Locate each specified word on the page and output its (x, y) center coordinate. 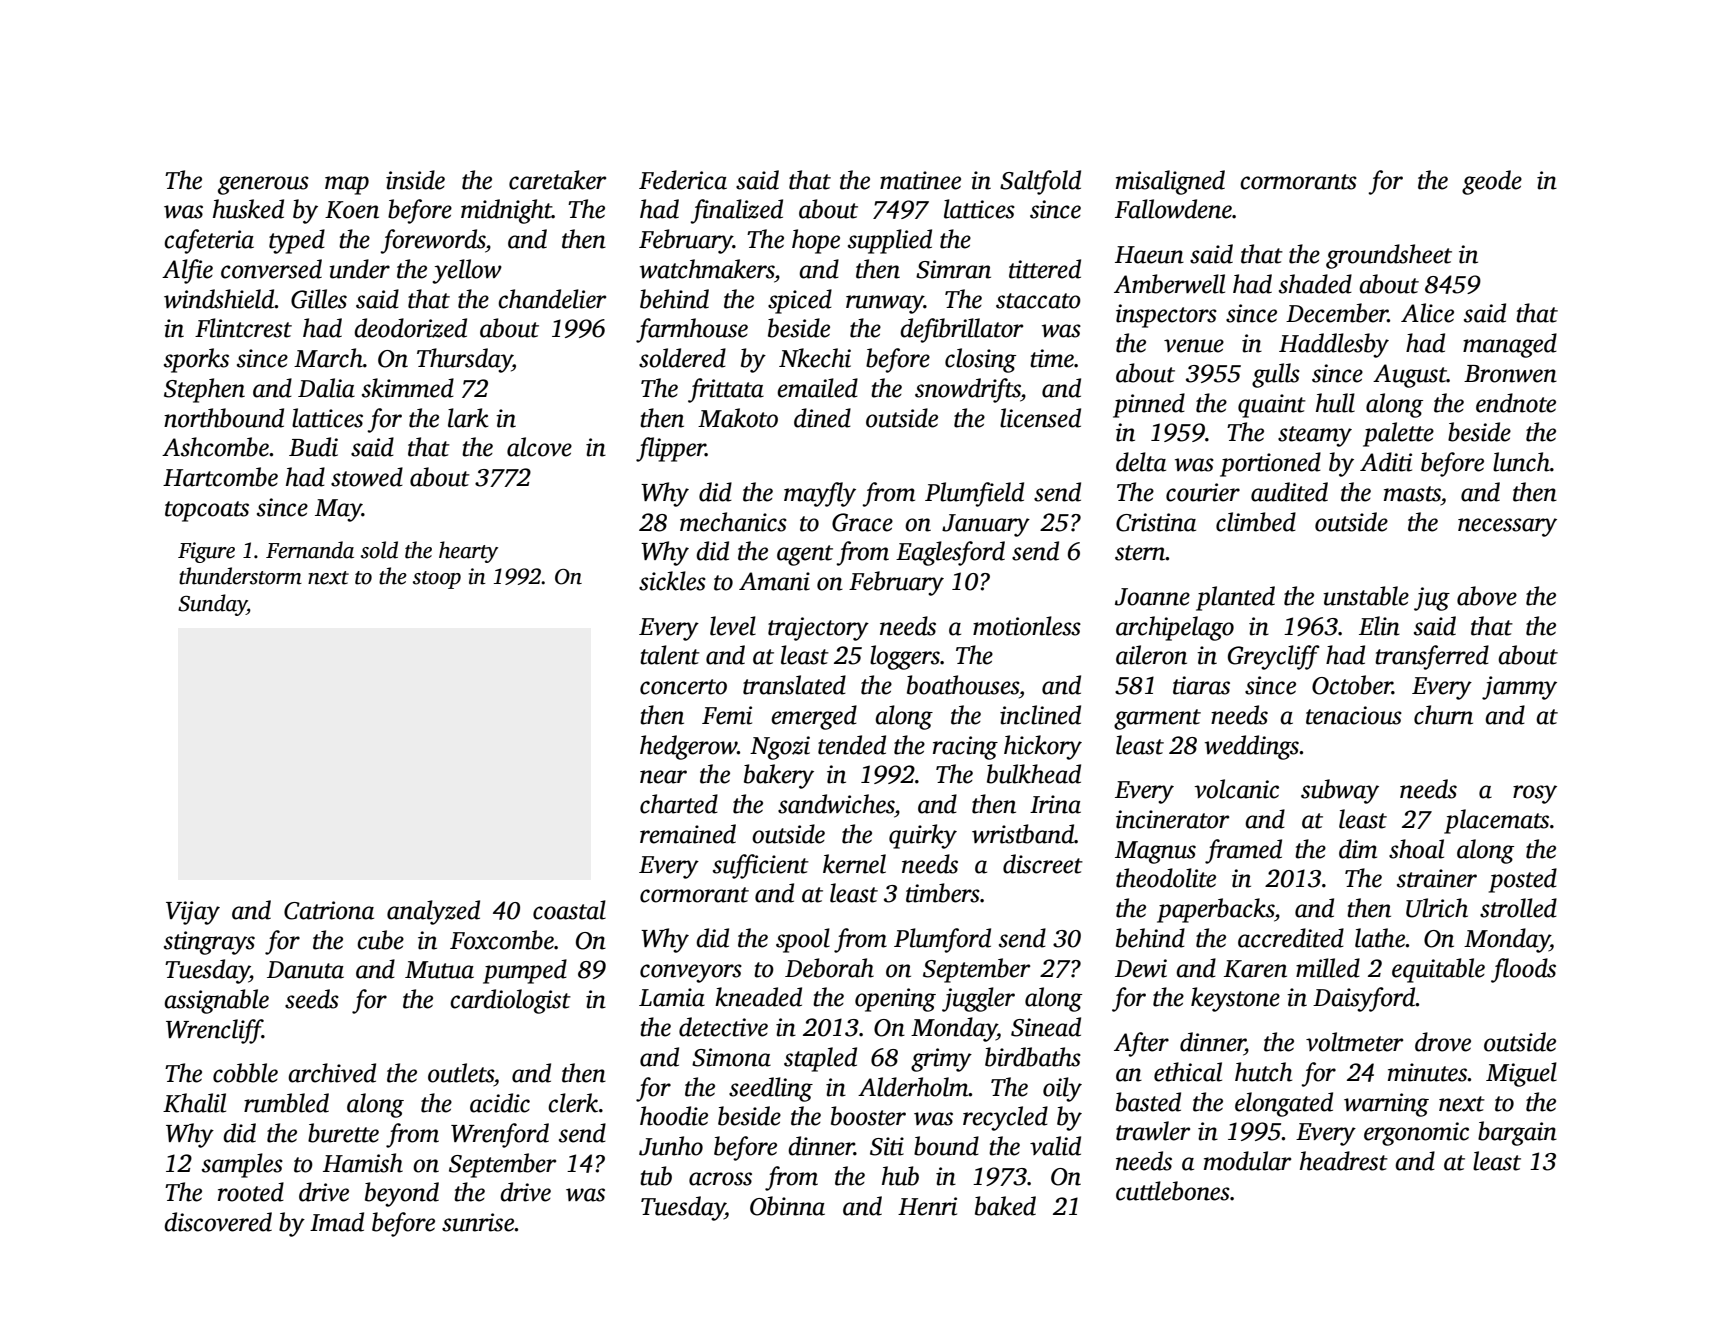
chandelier (552, 299)
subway (1340, 791)
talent (670, 655)
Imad (337, 1222)
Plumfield (974, 494)
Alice (1427, 313)
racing (965, 748)
